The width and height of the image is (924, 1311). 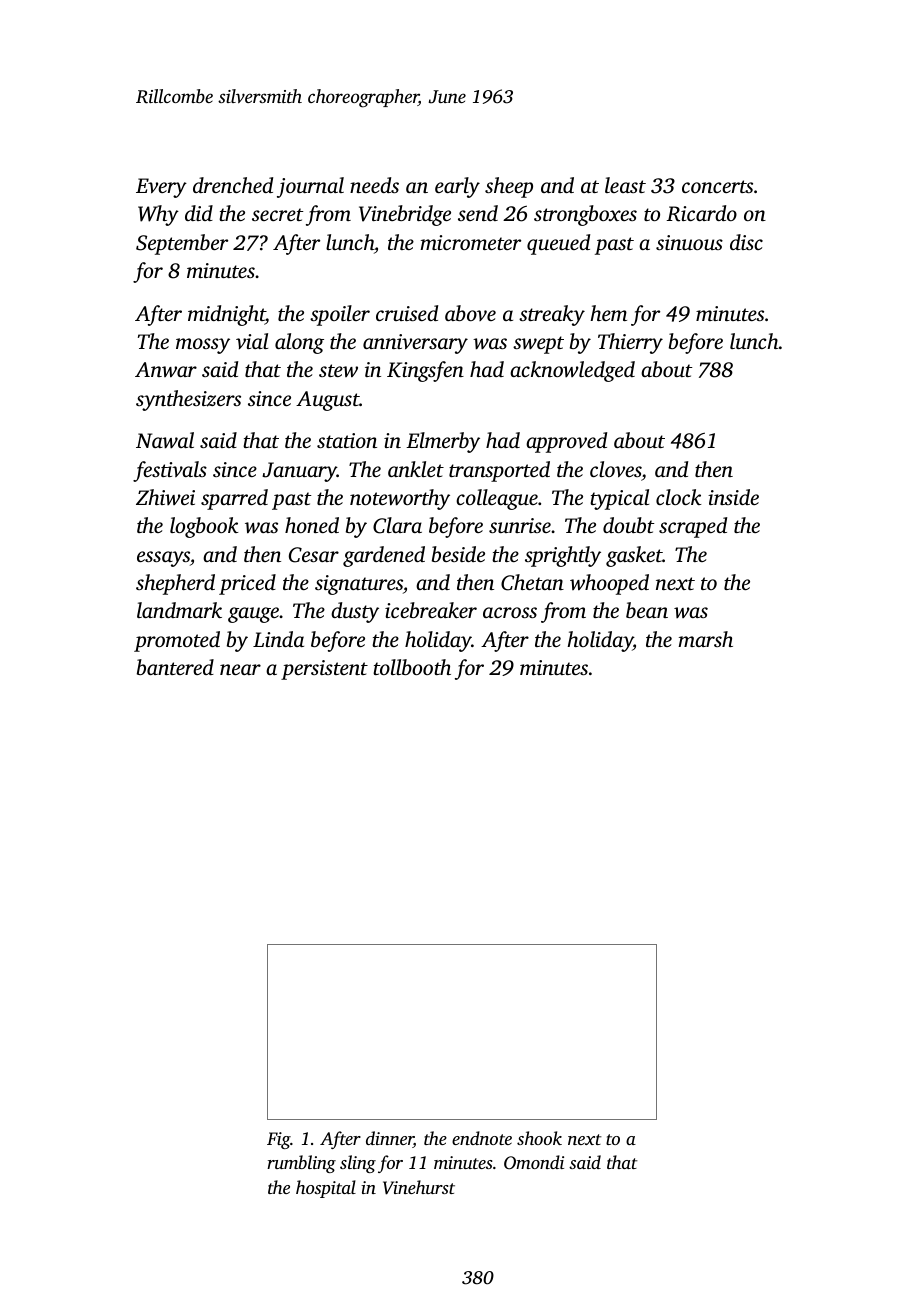 I want to click on concerts, so click(x=717, y=186).
